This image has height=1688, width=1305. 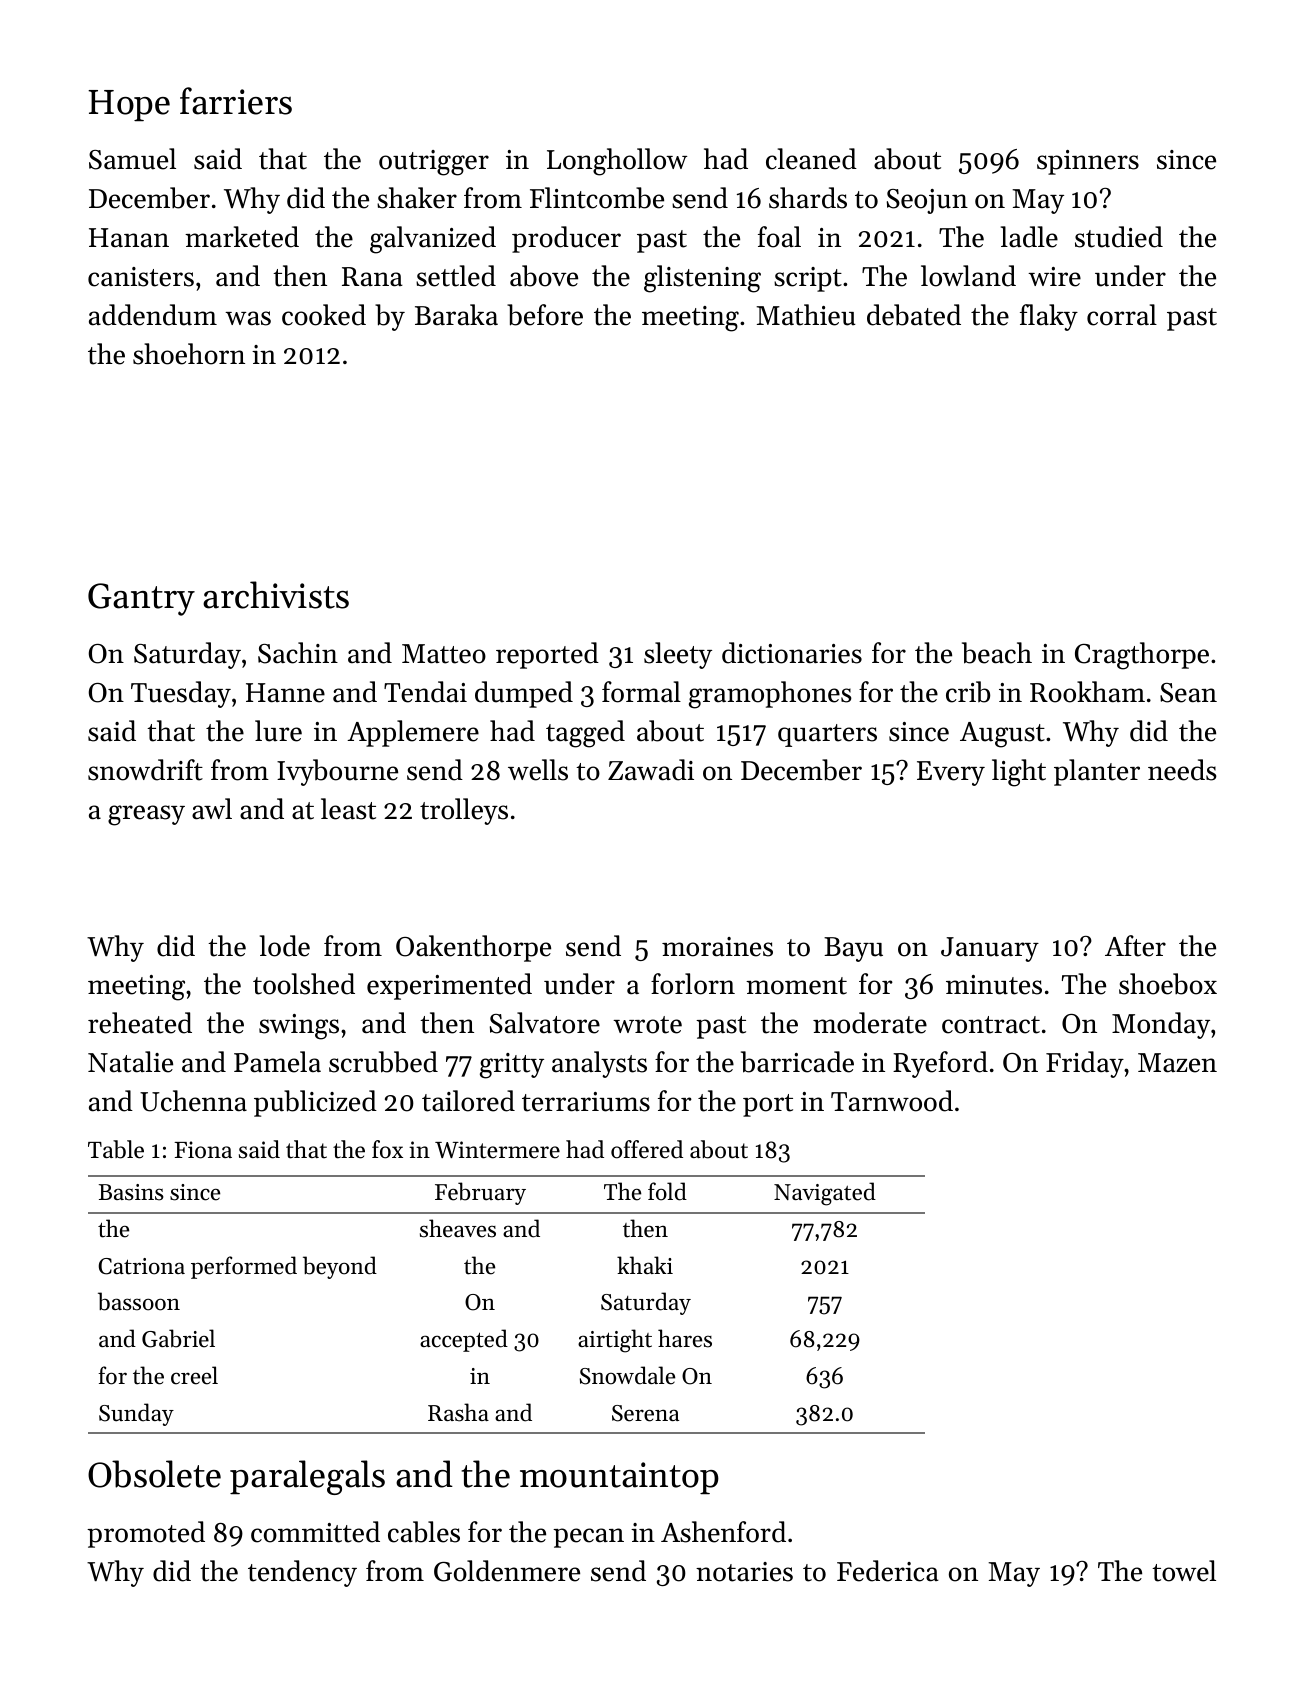 What do you see at coordinates (619, 1478) in the image?
I see `mountaintop` at bounding box center [619, 1478].
